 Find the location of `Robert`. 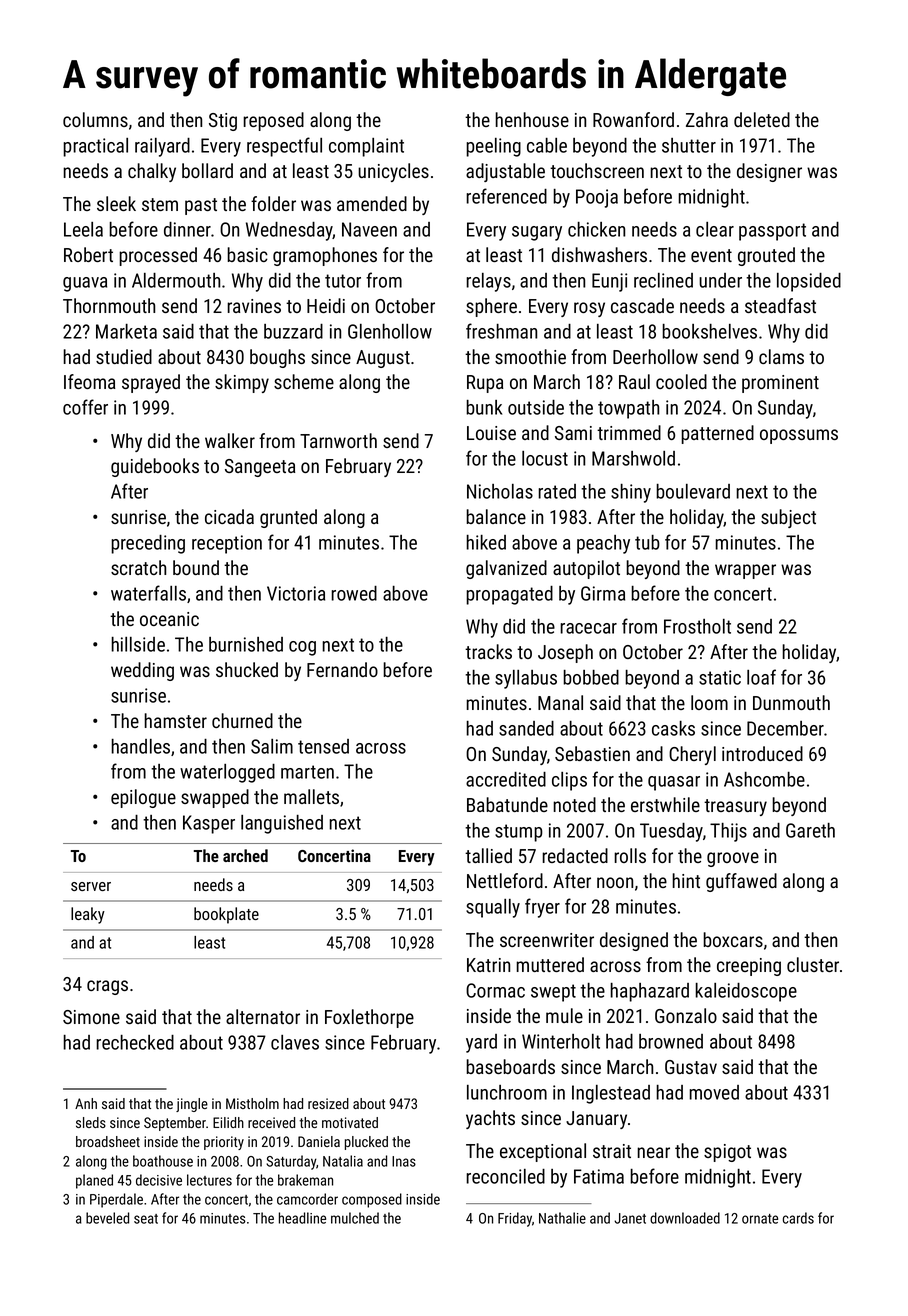

Robert is located at coordinates (88, 254).
